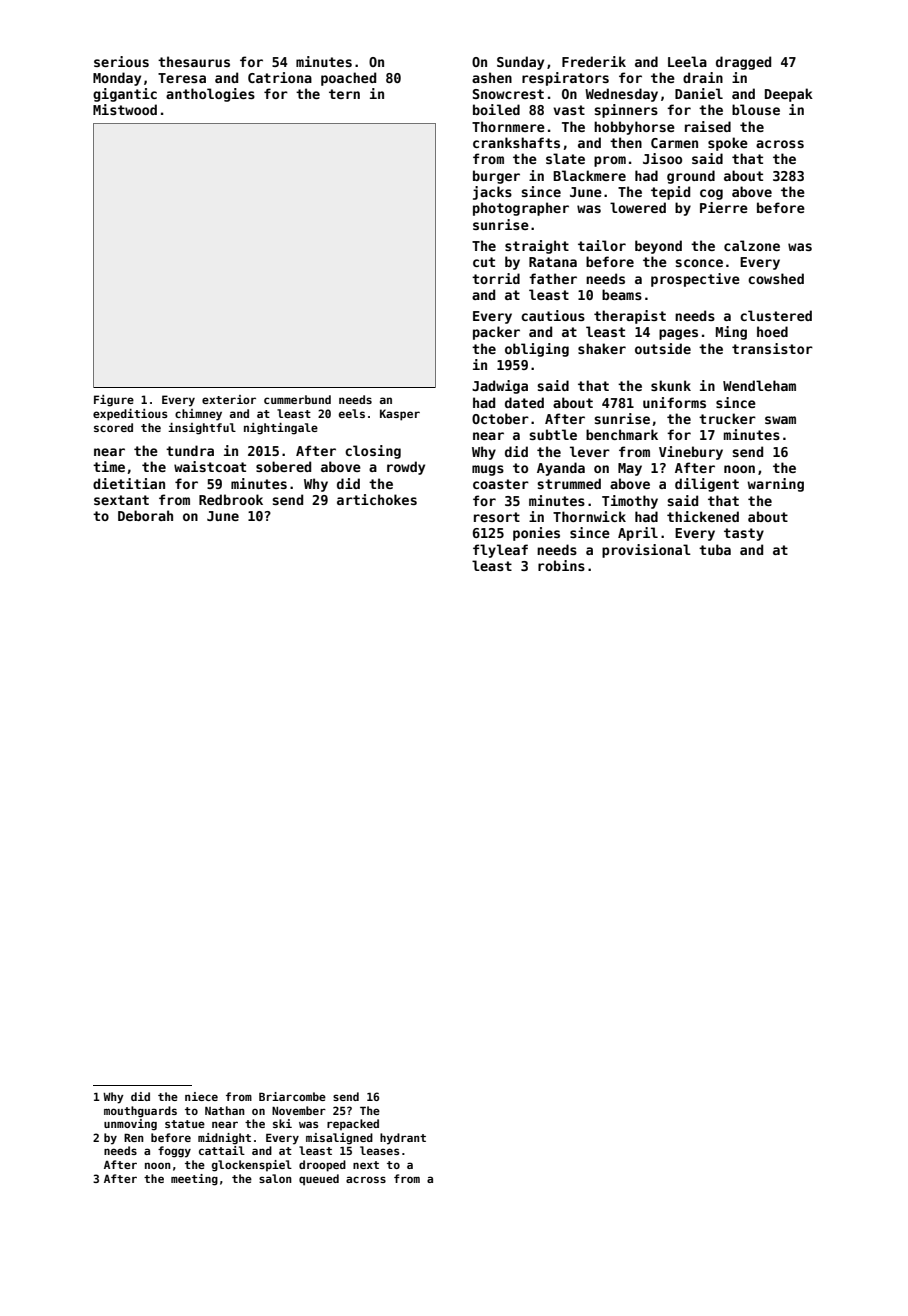 The image size is (908, 1316). Describe the element at coordinates (140, 1112) in the image. I see `mouthguards` at that location.
